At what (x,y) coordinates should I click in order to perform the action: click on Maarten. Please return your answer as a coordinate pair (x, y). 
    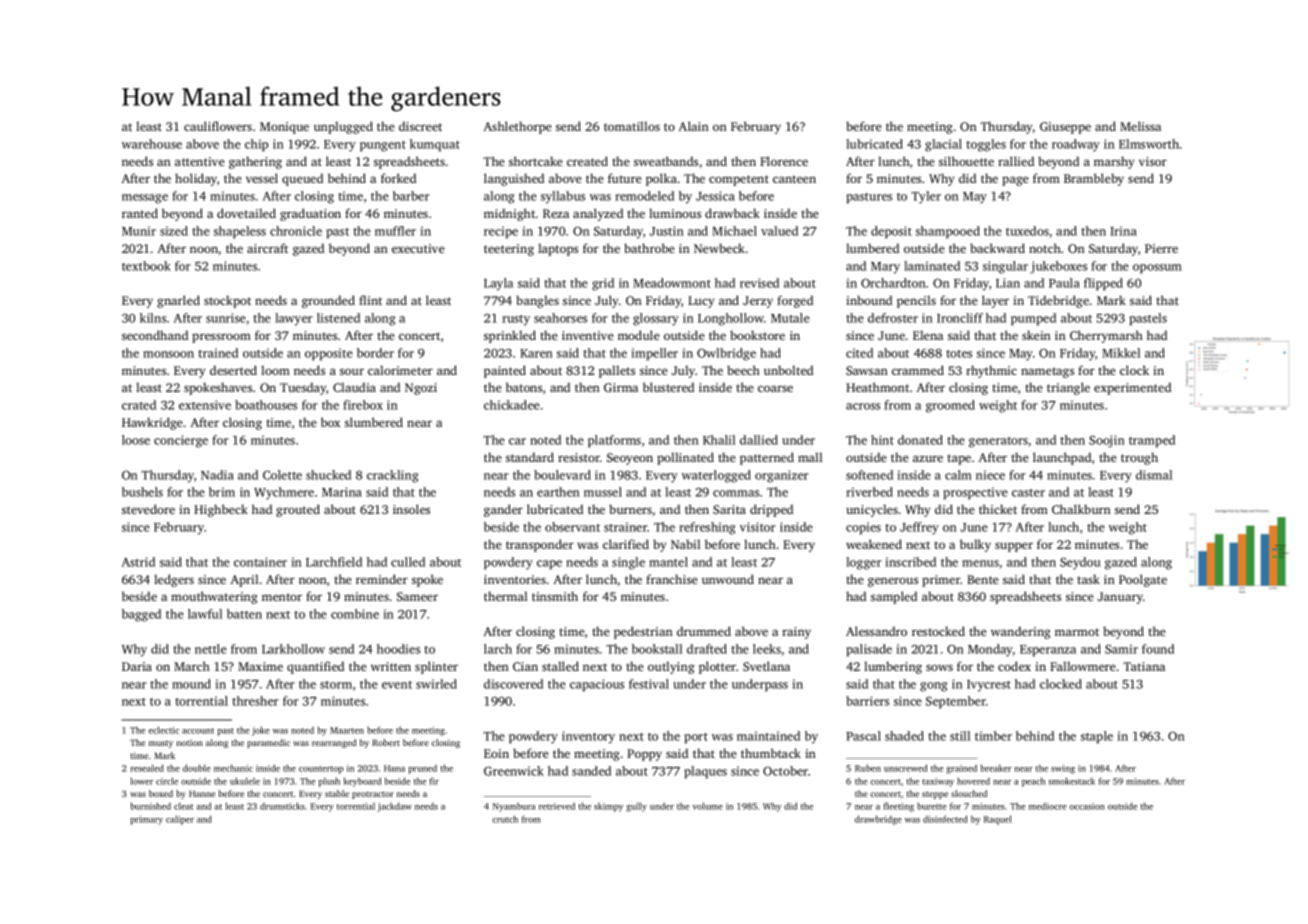
    Looking at the image, I should click on (347, 730).
